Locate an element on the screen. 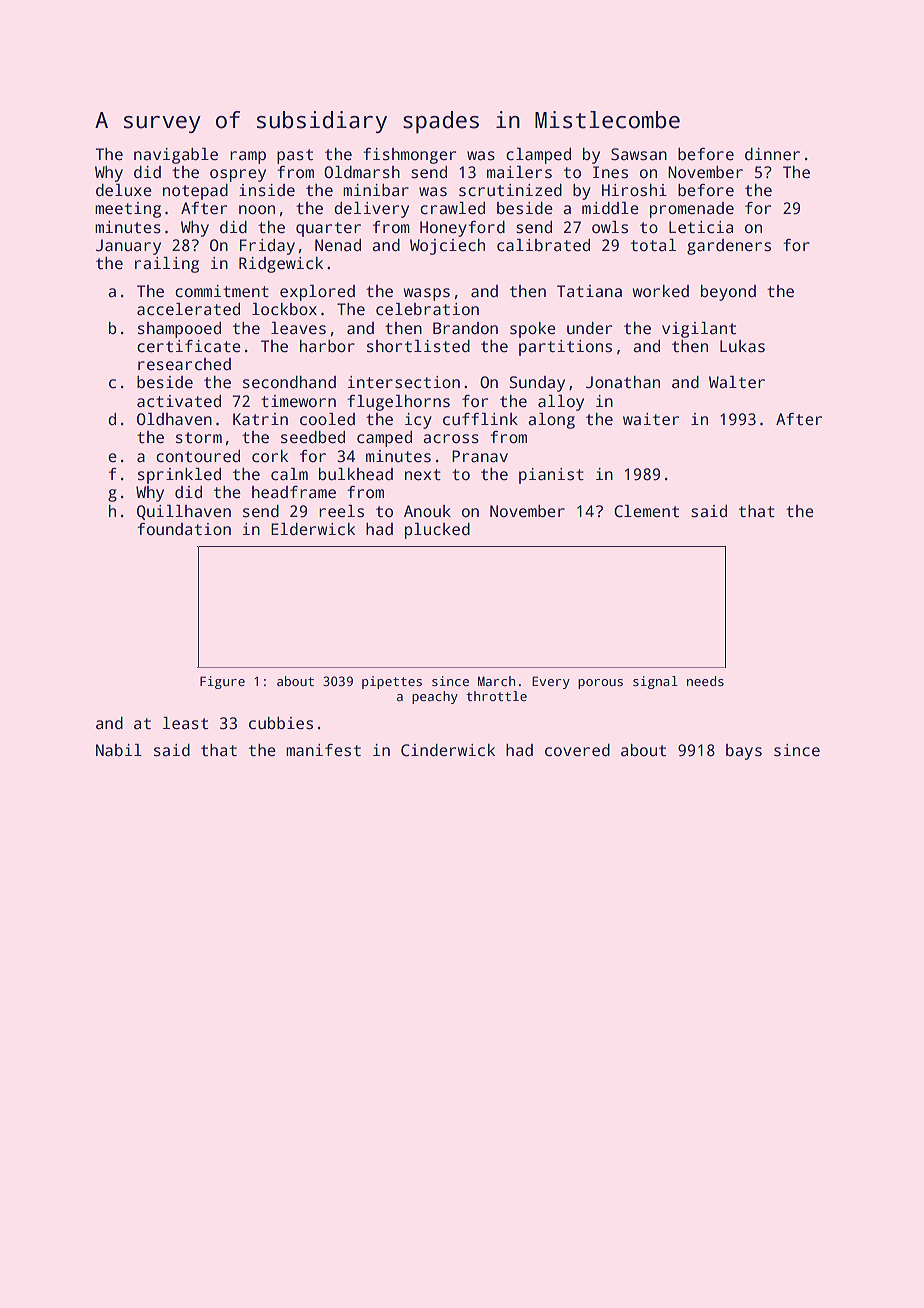 The width and height of the screenshot is (924, 1308). waiter is located at coordinates (651, 419).
